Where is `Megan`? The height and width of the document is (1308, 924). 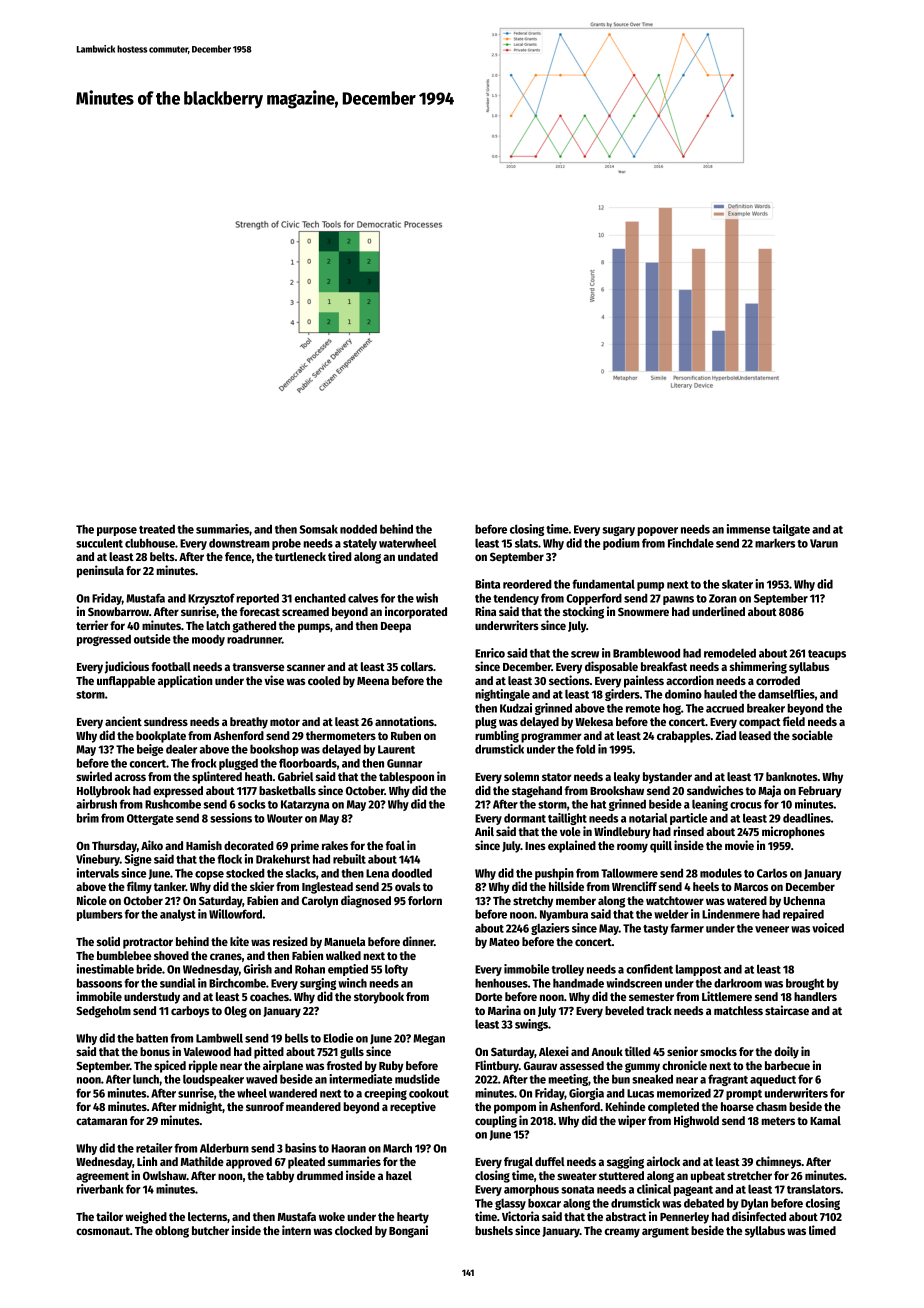
Megan is located at coordinates (429, 1039).
